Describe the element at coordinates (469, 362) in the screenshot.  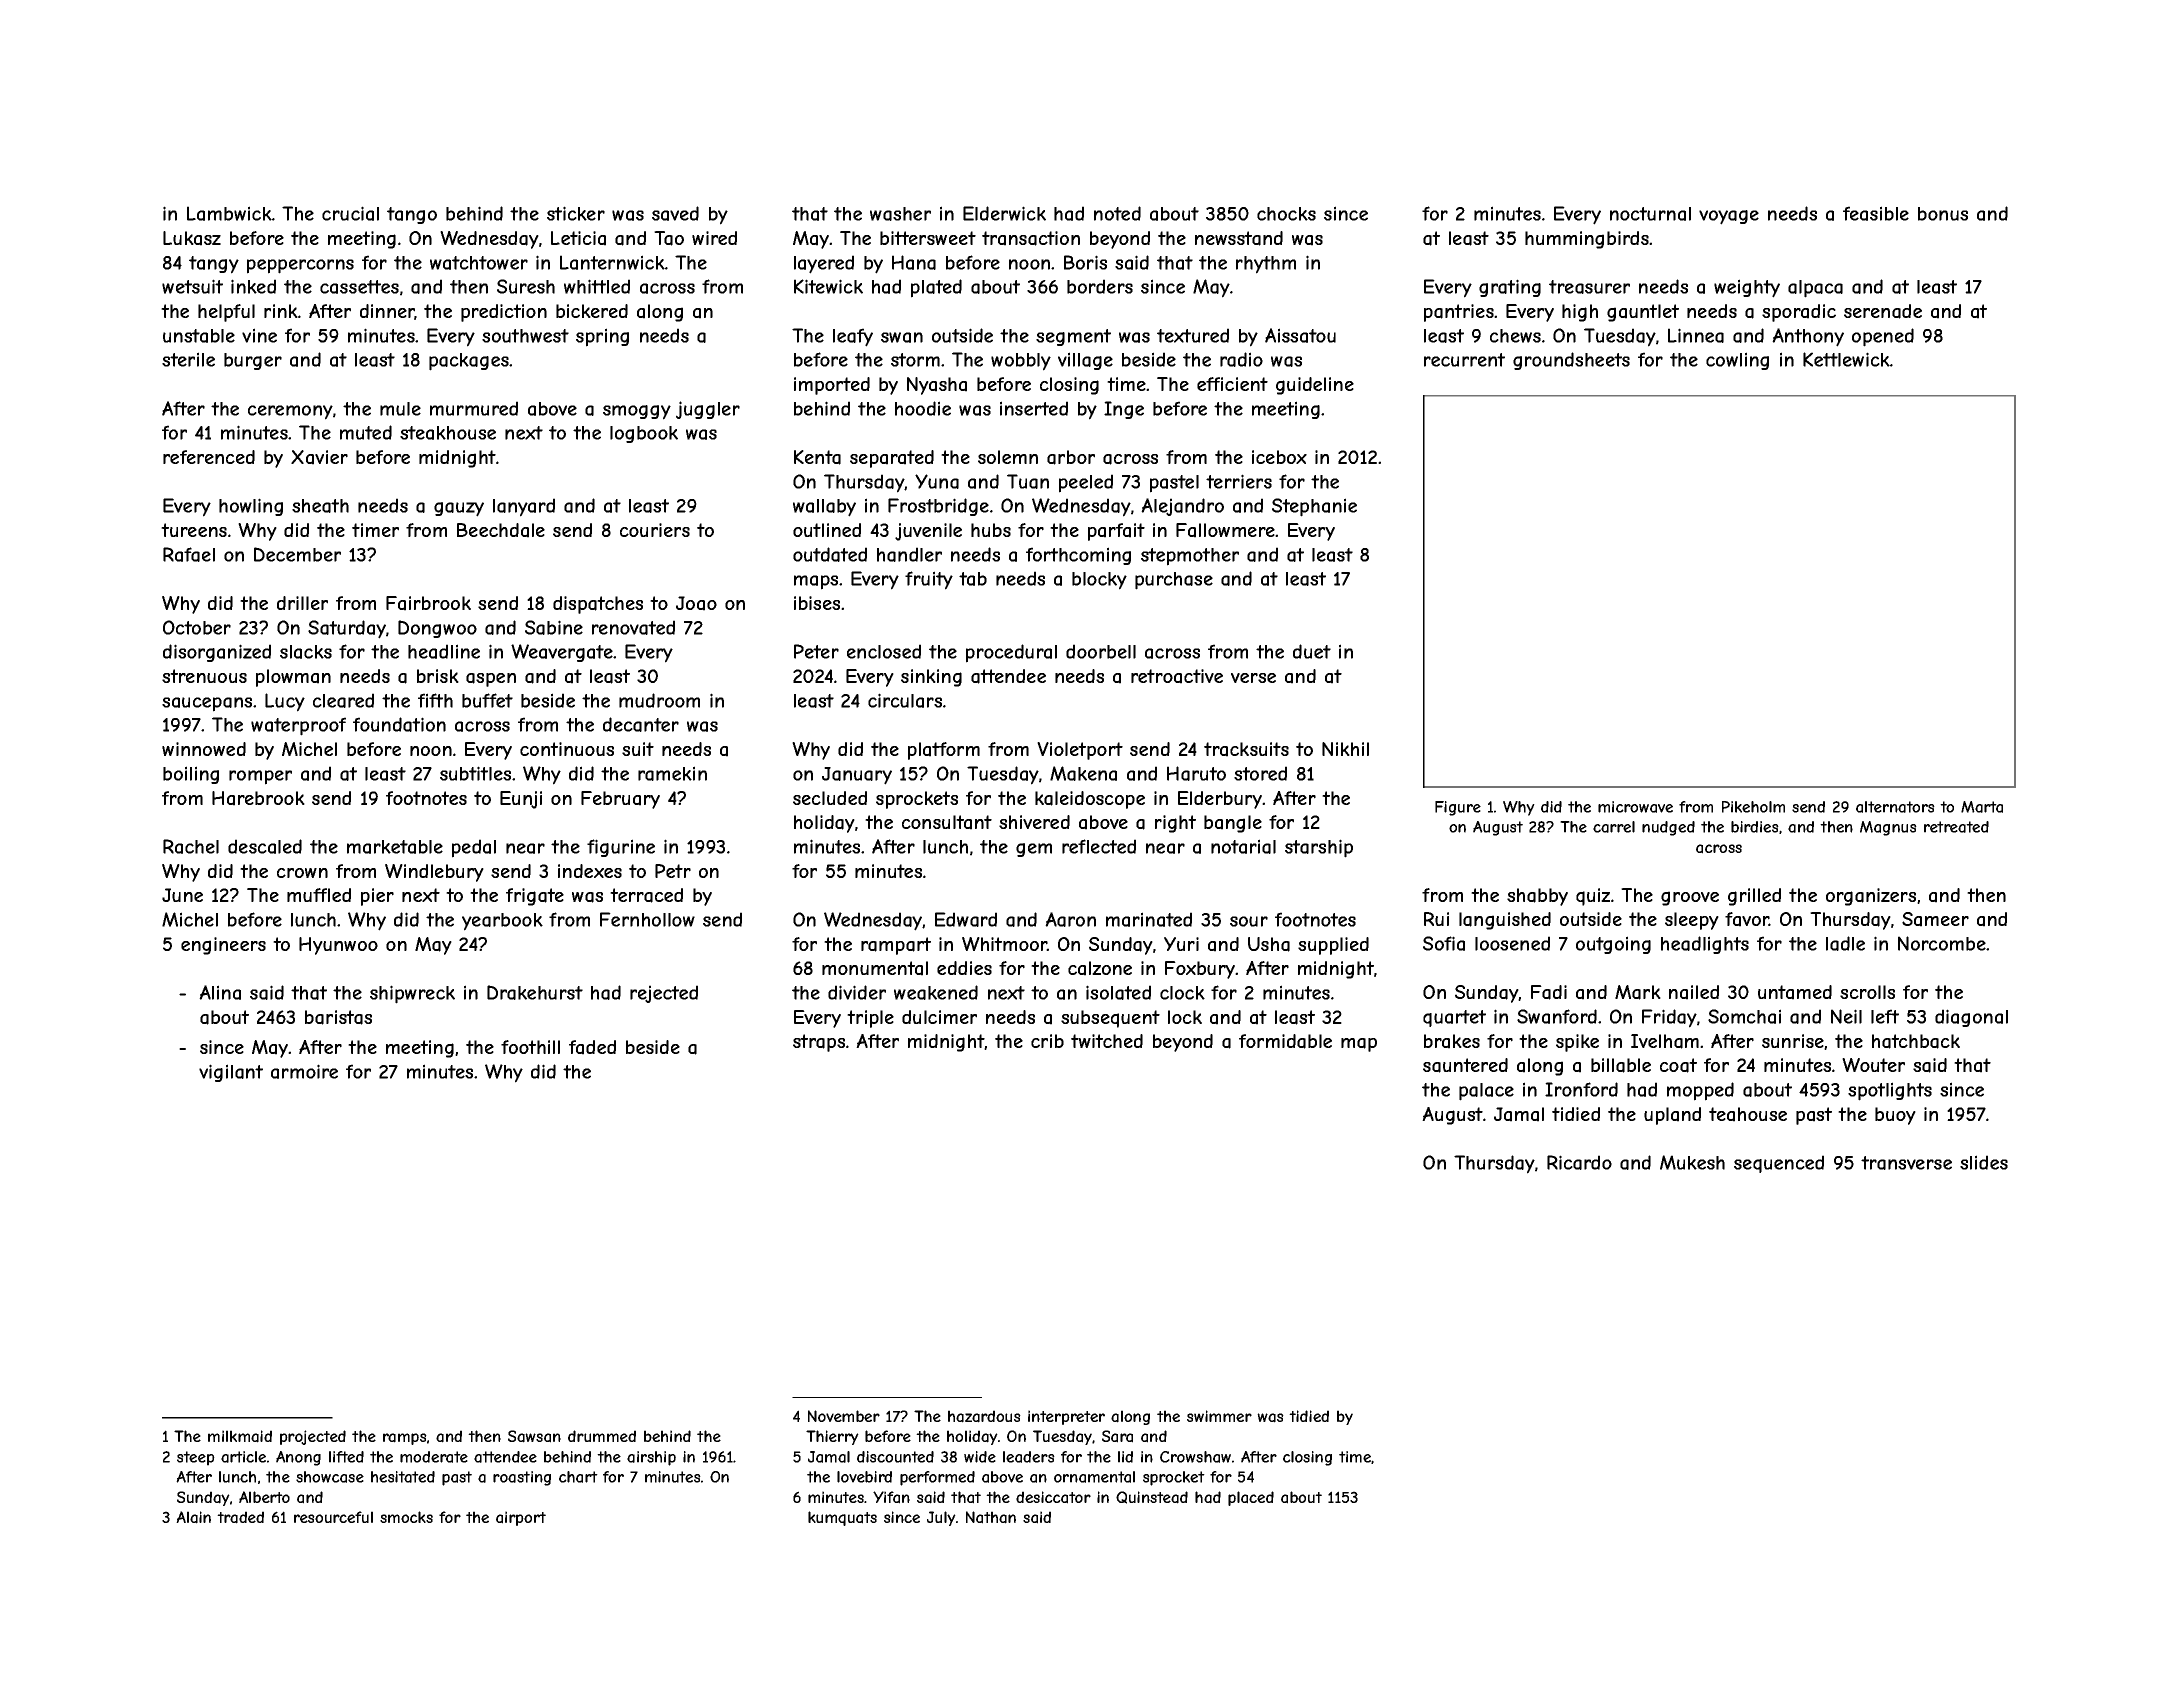
I see `packages` at that location.
